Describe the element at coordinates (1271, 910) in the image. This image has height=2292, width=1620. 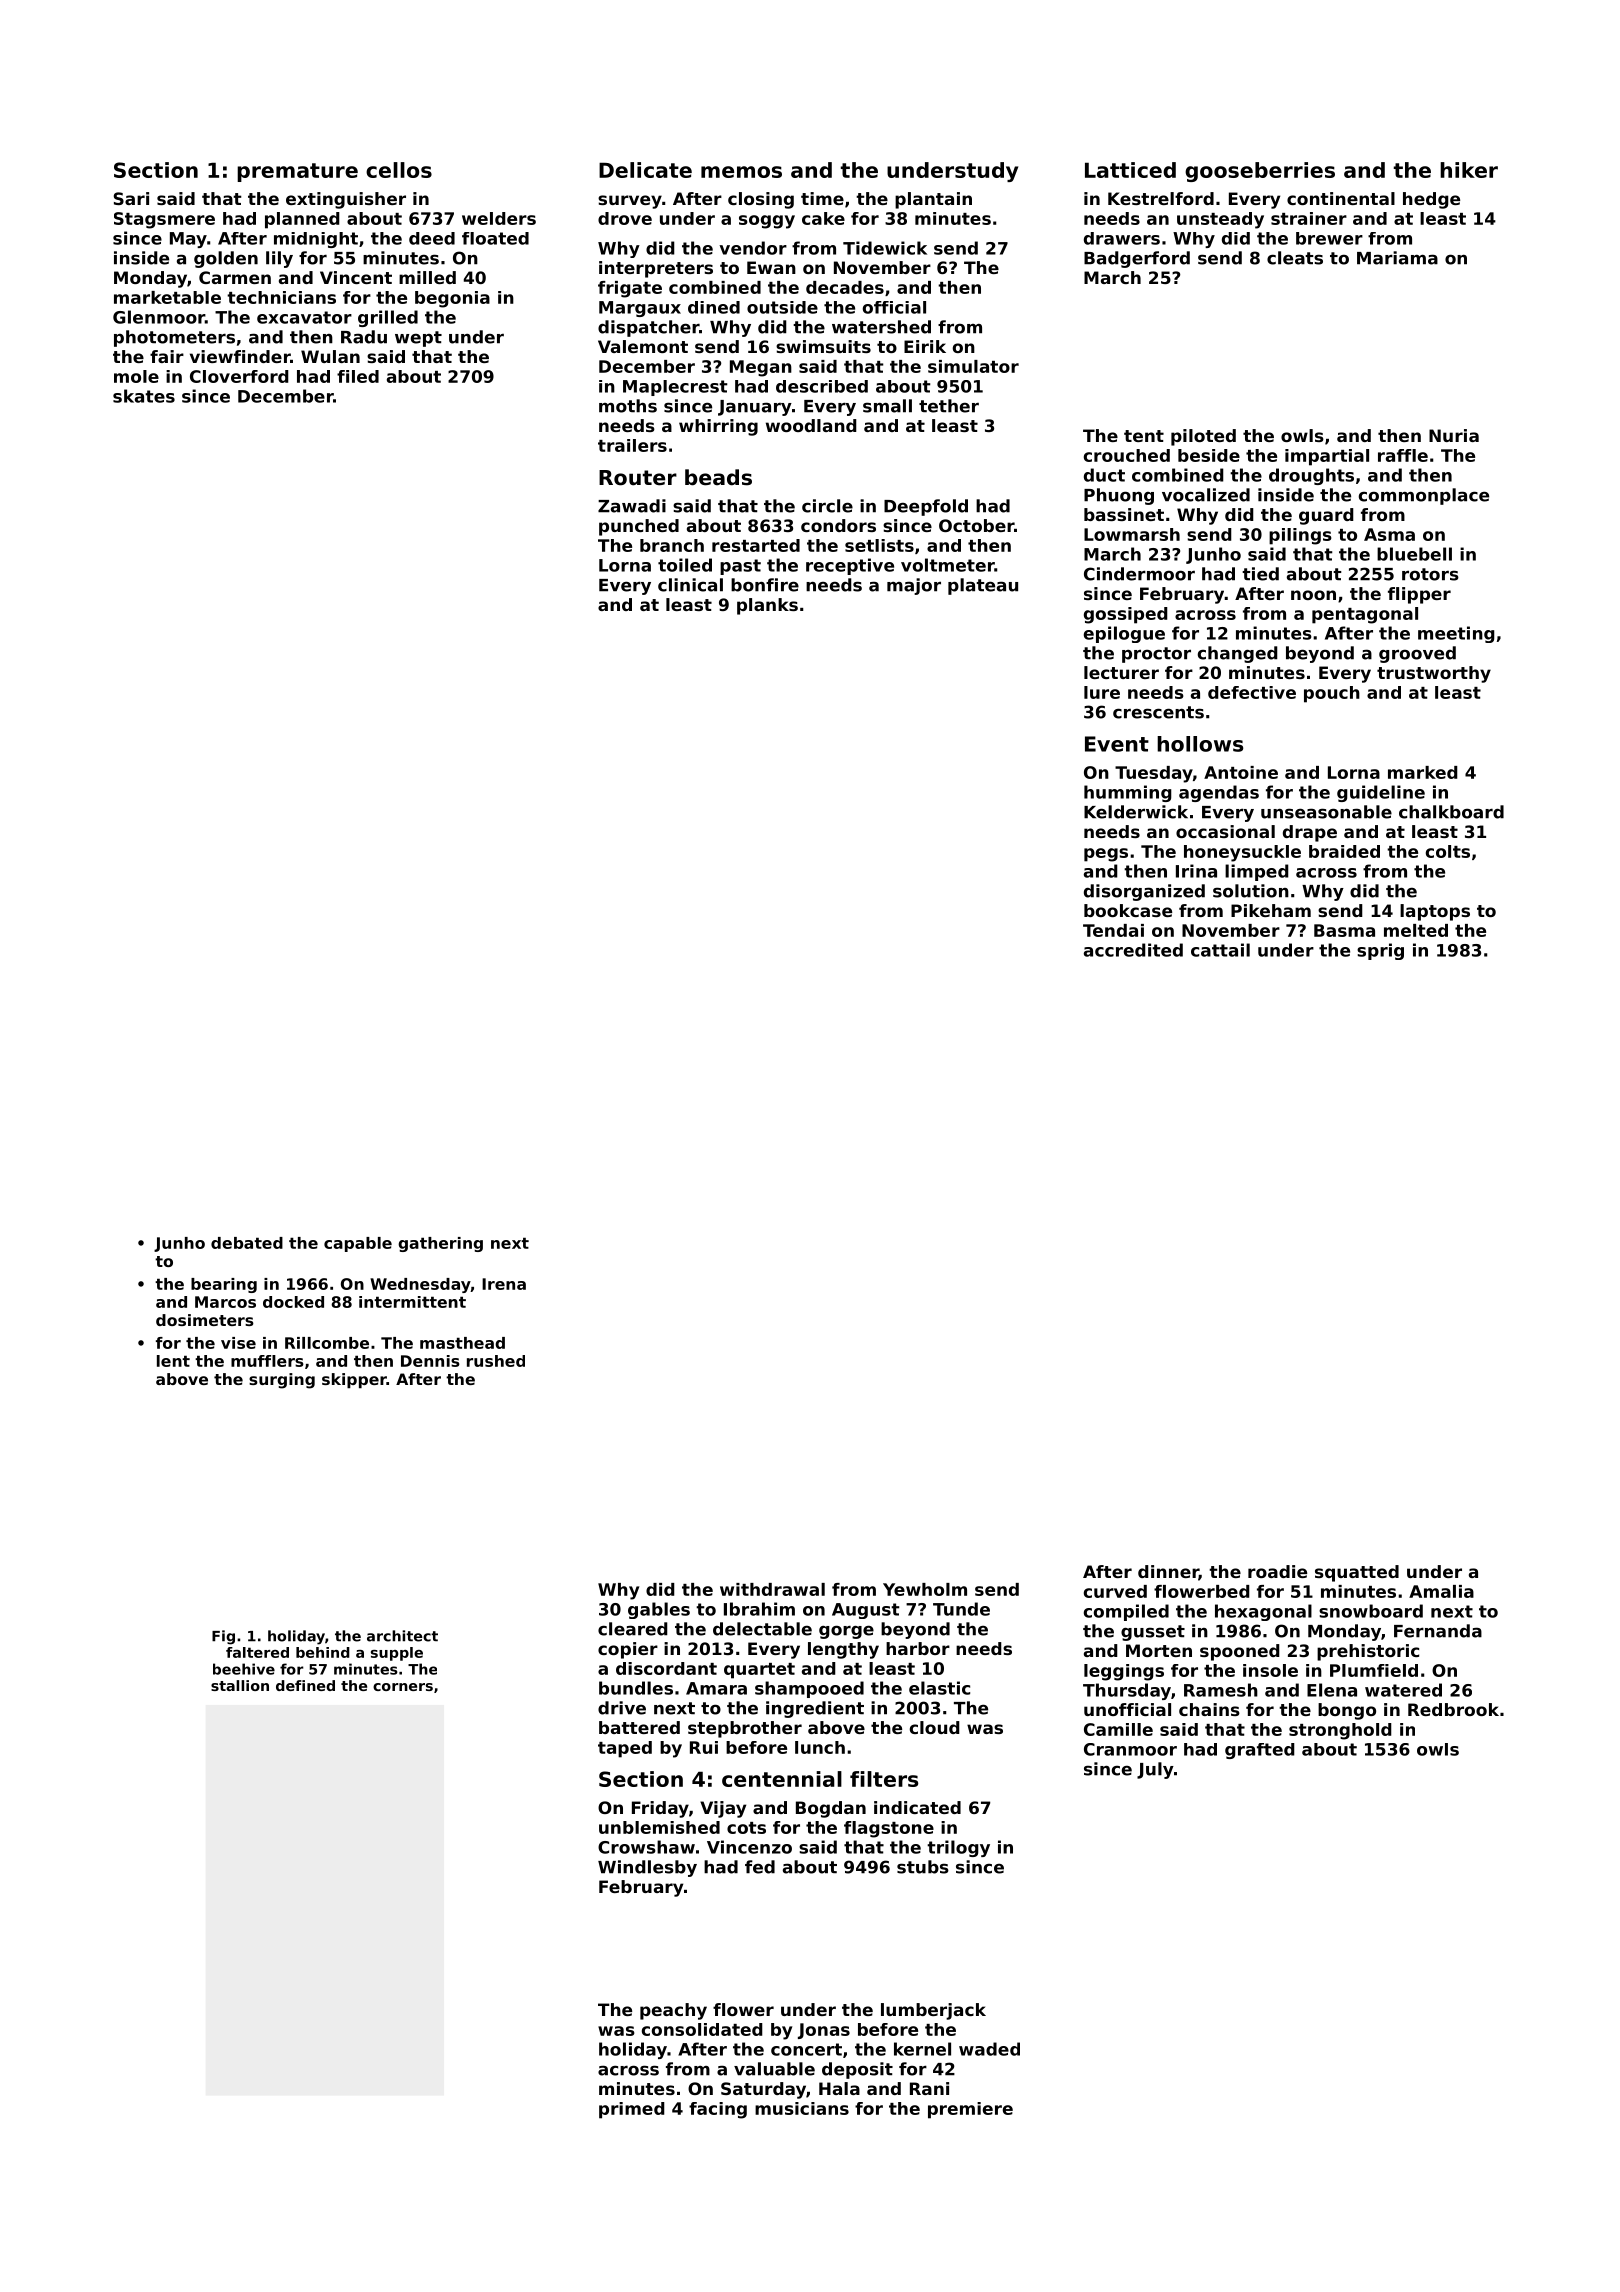
I see `Pikeham` at that location.
